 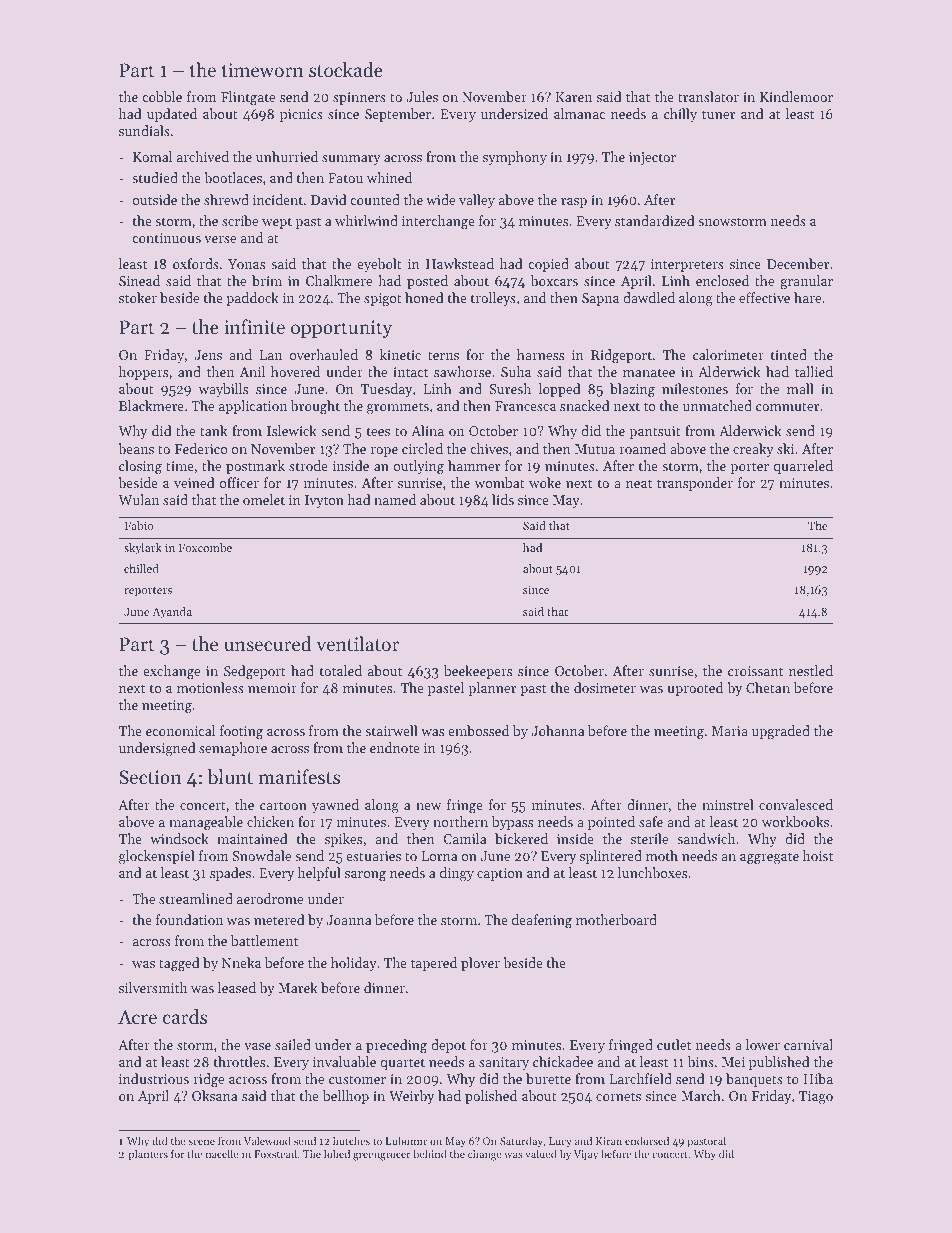 What do you see at coordinates (548, 265) in the screenshot?
I see `copied` at bounding box center [548, 265].
